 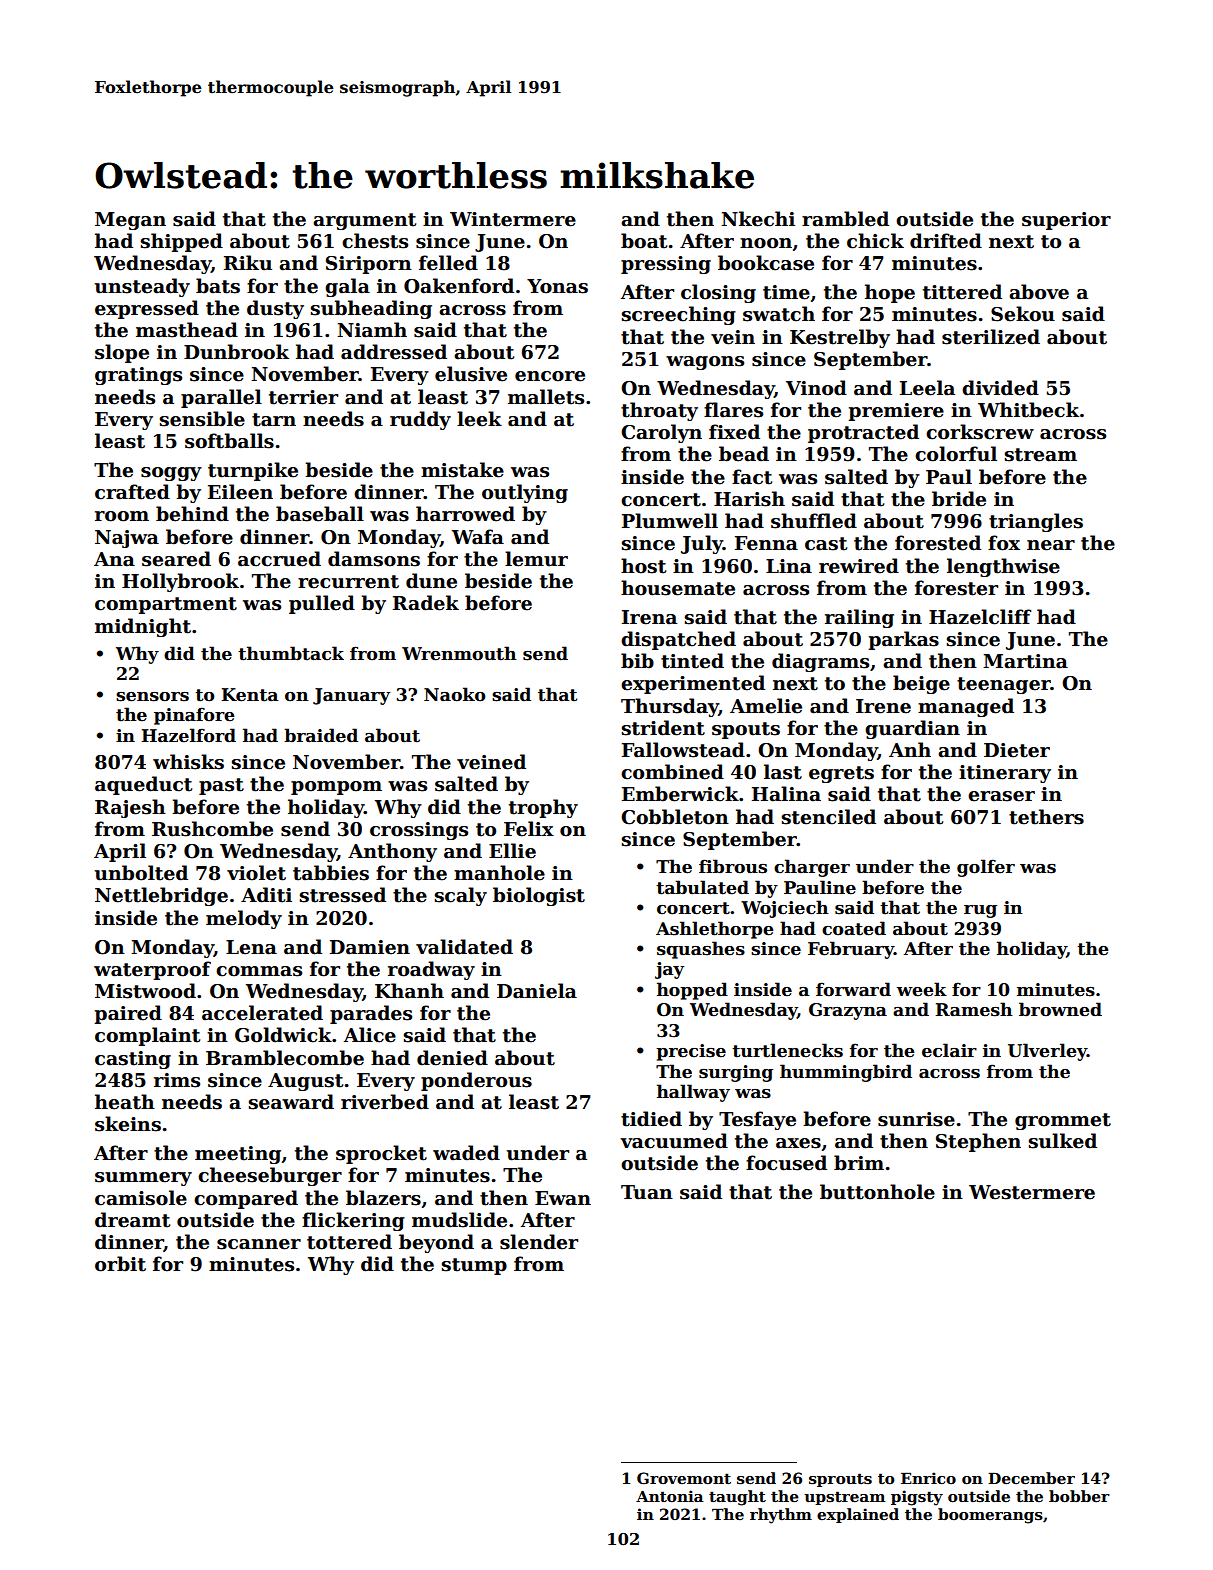 I want to click on biologist, so click(x=539, y=896).
